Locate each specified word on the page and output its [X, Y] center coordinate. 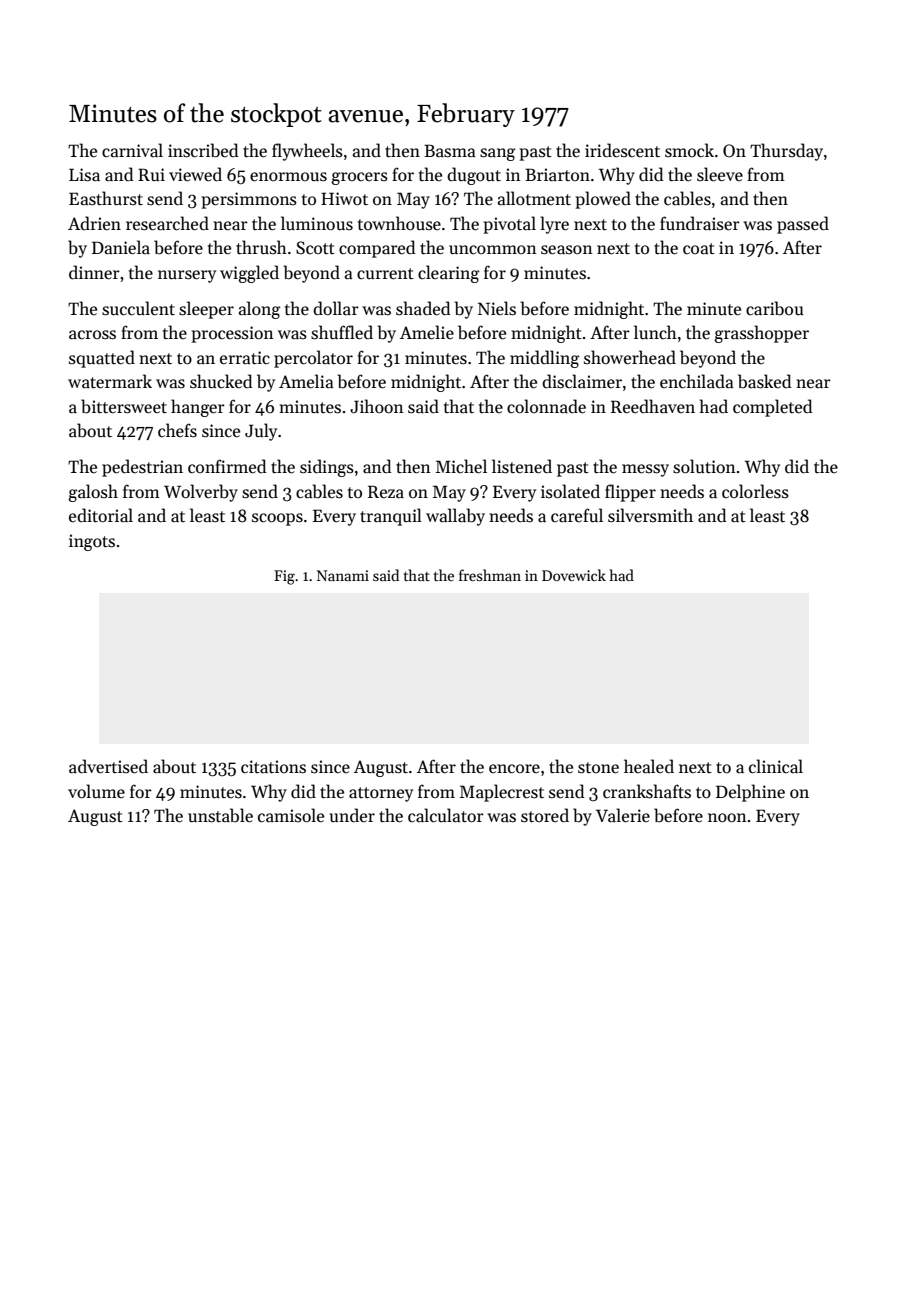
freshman [490, 575]
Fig [284, 577]
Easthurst [106, 198]
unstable [220, 815]
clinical [776, 766]
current [385, 274]
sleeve [720, 174]
